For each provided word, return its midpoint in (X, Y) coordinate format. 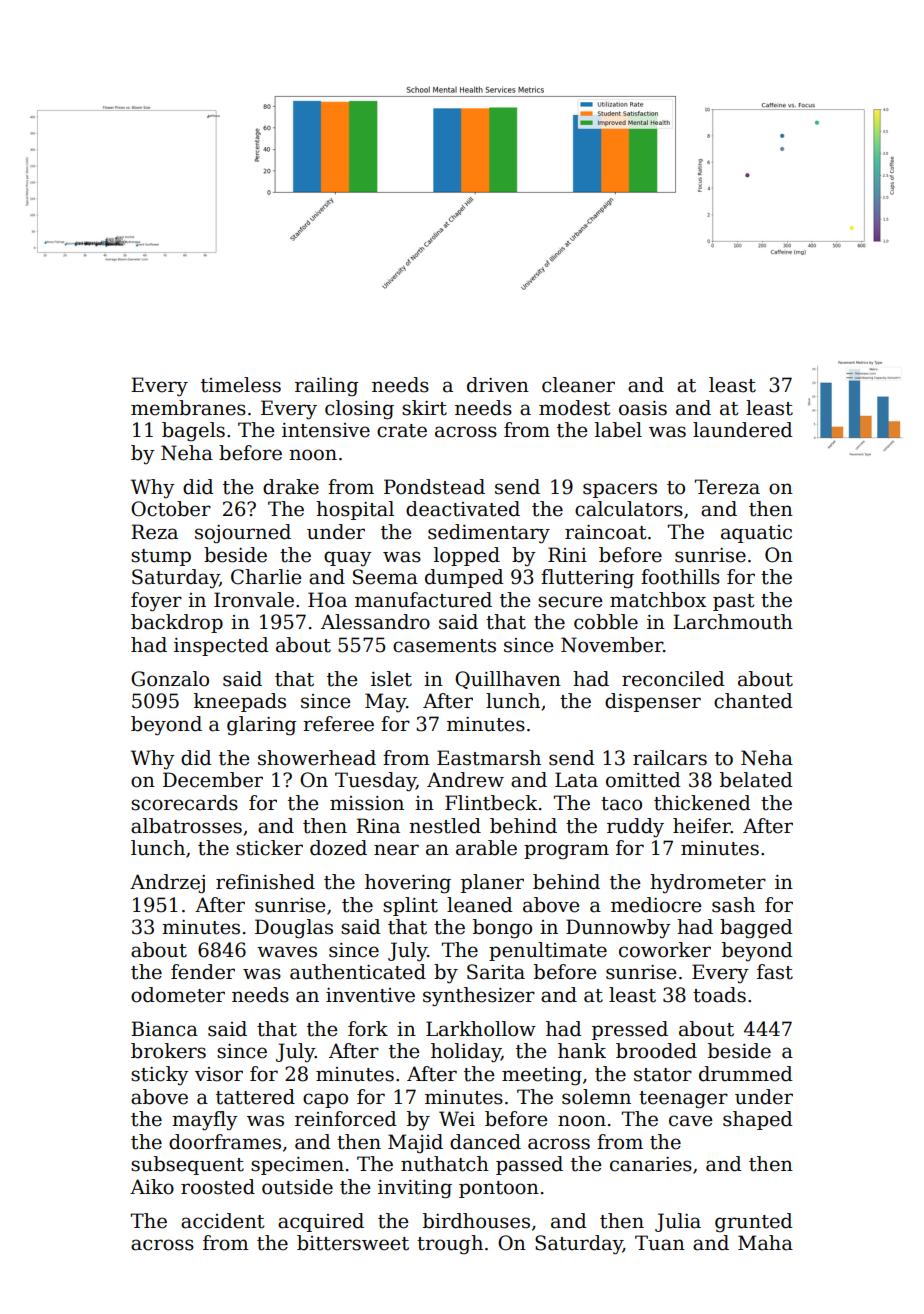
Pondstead (434, 487)
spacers (620, 490)
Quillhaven (508, 680)
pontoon (499, 1189)
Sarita (496, 972)
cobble (606, 622)
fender (203, 972)
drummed (746, 1074)
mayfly (205, 1121)
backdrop (177, 623)
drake (291, 487)
